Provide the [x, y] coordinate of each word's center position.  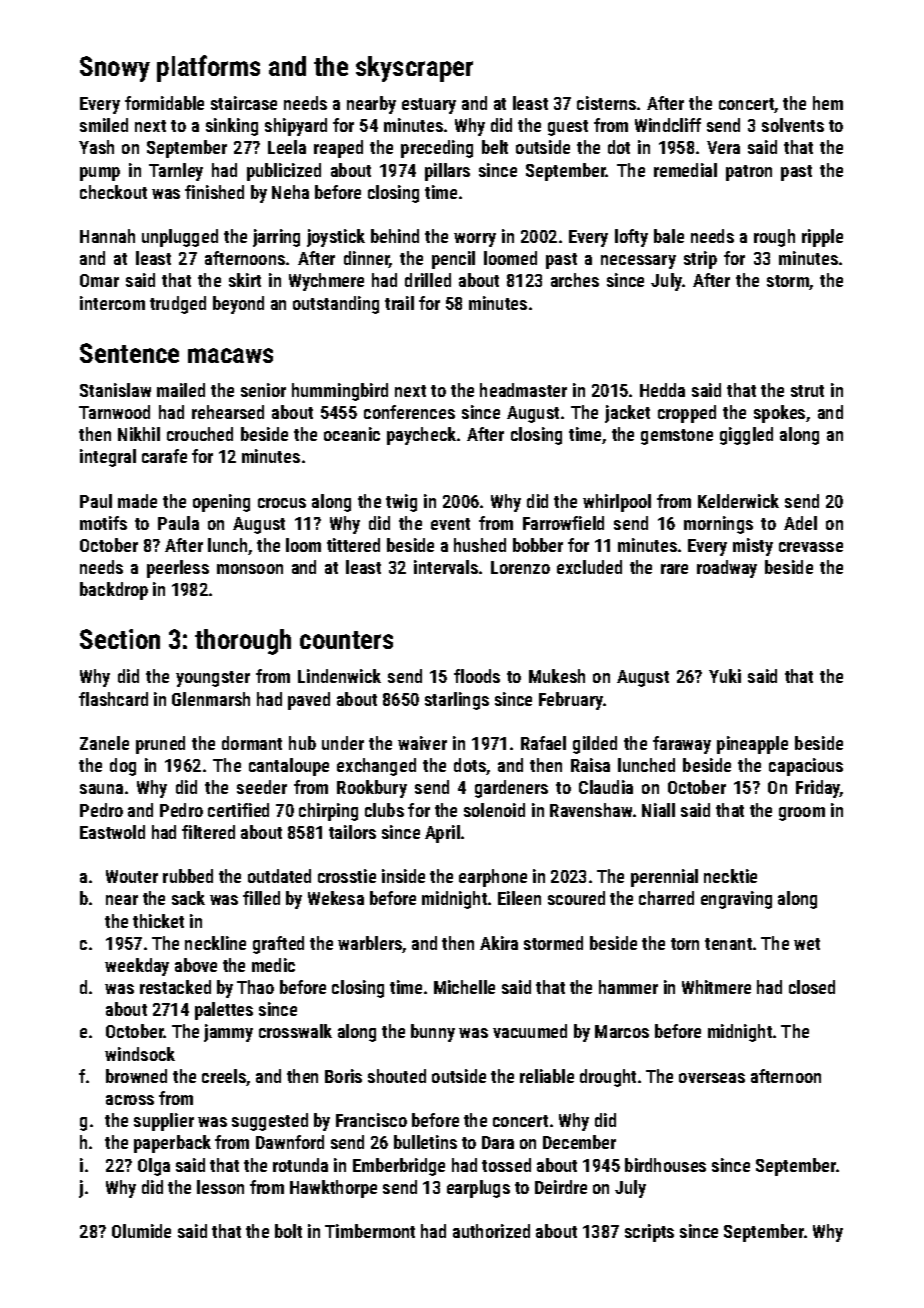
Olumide [141, 1231]
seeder [262, 787]
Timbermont [370, 1231]
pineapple [752, 745]
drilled [428, 280]
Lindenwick [339, 676]
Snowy [115, 69]
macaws [230, 355]
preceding [437, 149]
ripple [822, 238]
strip [700, 260]
